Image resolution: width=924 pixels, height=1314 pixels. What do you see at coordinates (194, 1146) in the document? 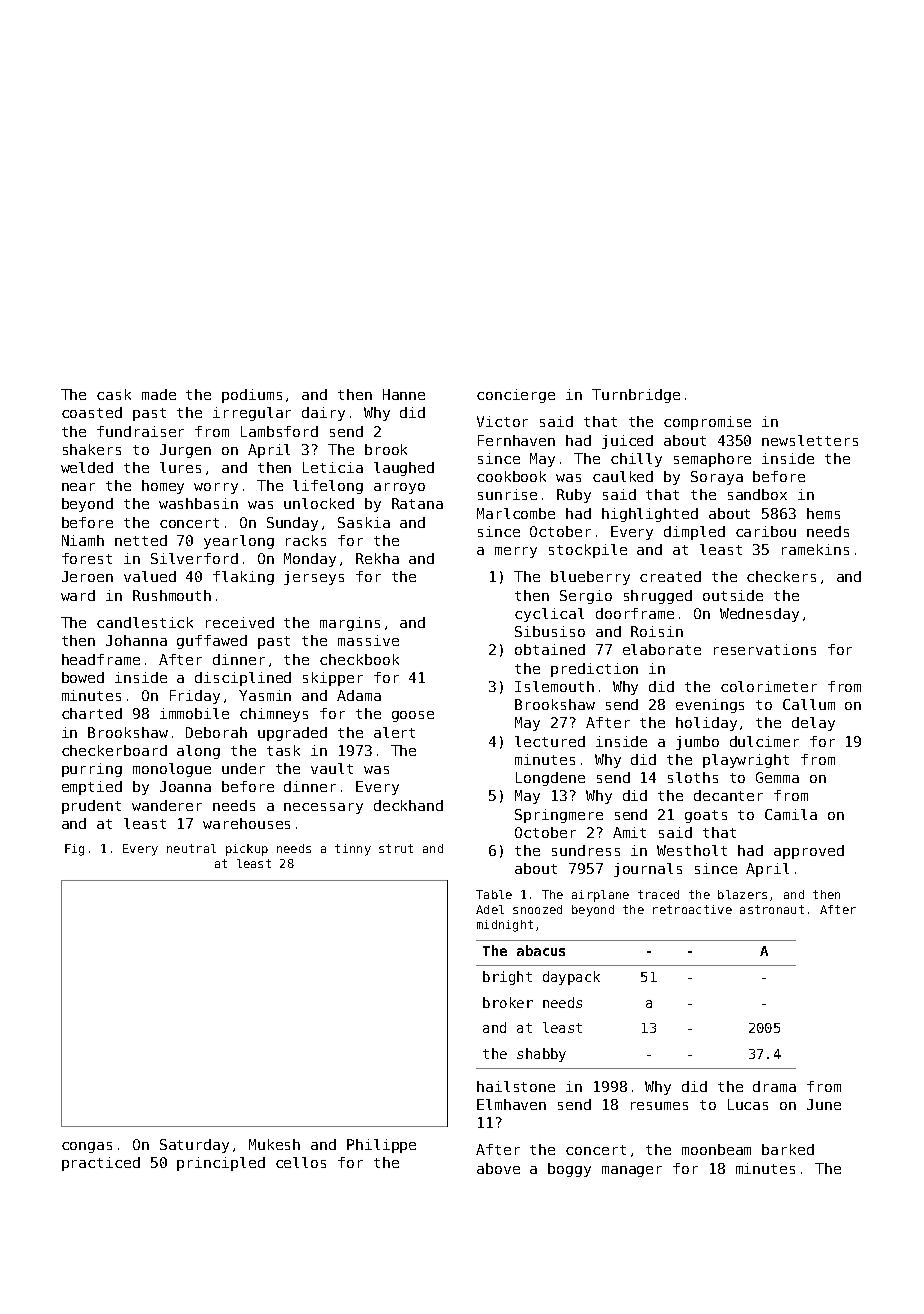
I see `Saturday` at bounding box center [194, 1146].
